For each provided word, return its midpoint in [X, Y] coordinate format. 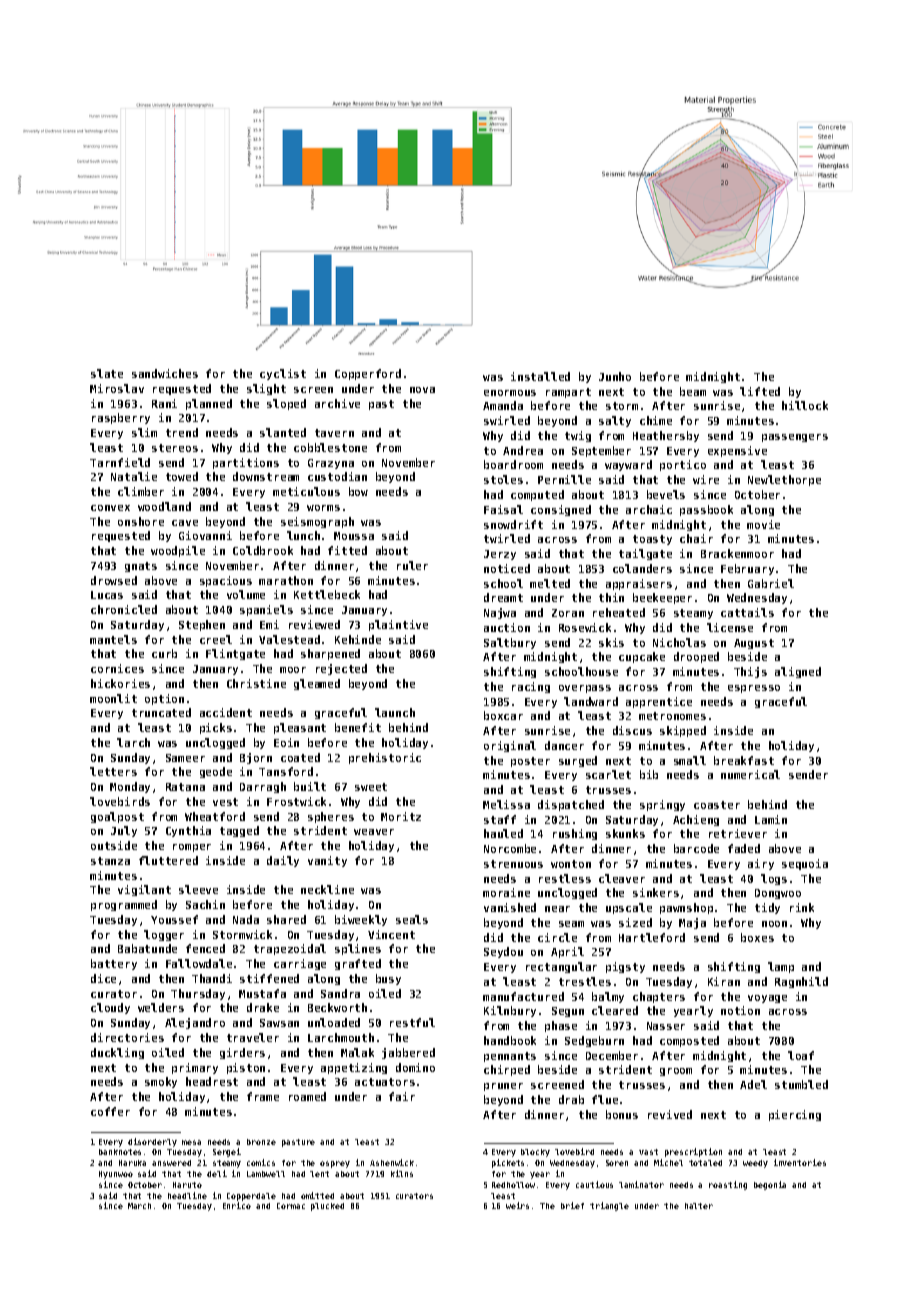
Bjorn [256, 758]
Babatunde [147, 948]
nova [422, 390]
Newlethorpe [784, 480]
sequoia [805, 864]
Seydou [503, 952]
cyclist [283, 374]
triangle [609, 1206]
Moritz [401, 816]
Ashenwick [392, 1162]
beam [693, 391]
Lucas [107, 595]
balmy [608, 997]
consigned [561, 510]
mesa [191, 1142]
